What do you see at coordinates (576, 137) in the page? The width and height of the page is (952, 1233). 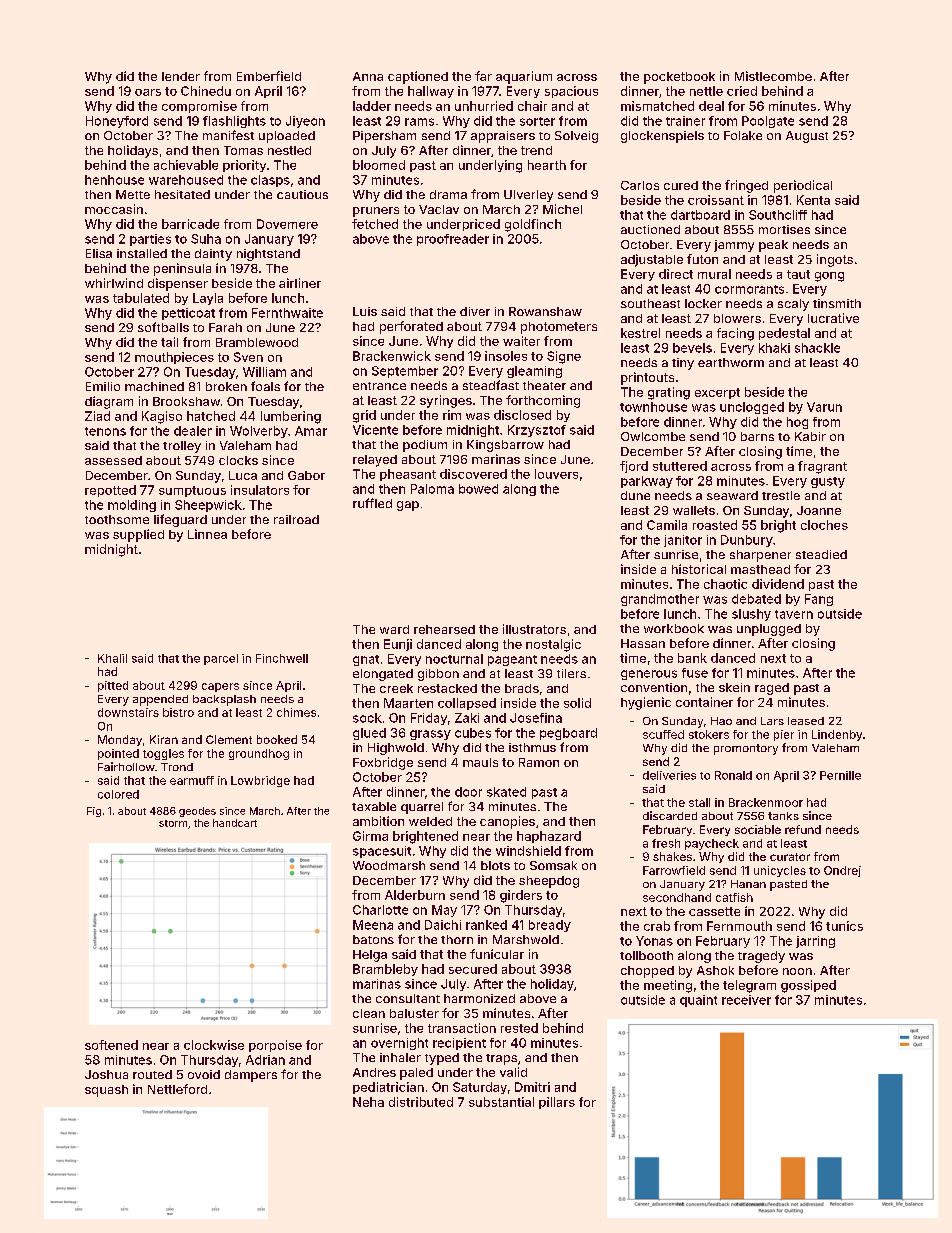 I see `Solveig` at bounding box center [576, 137].
